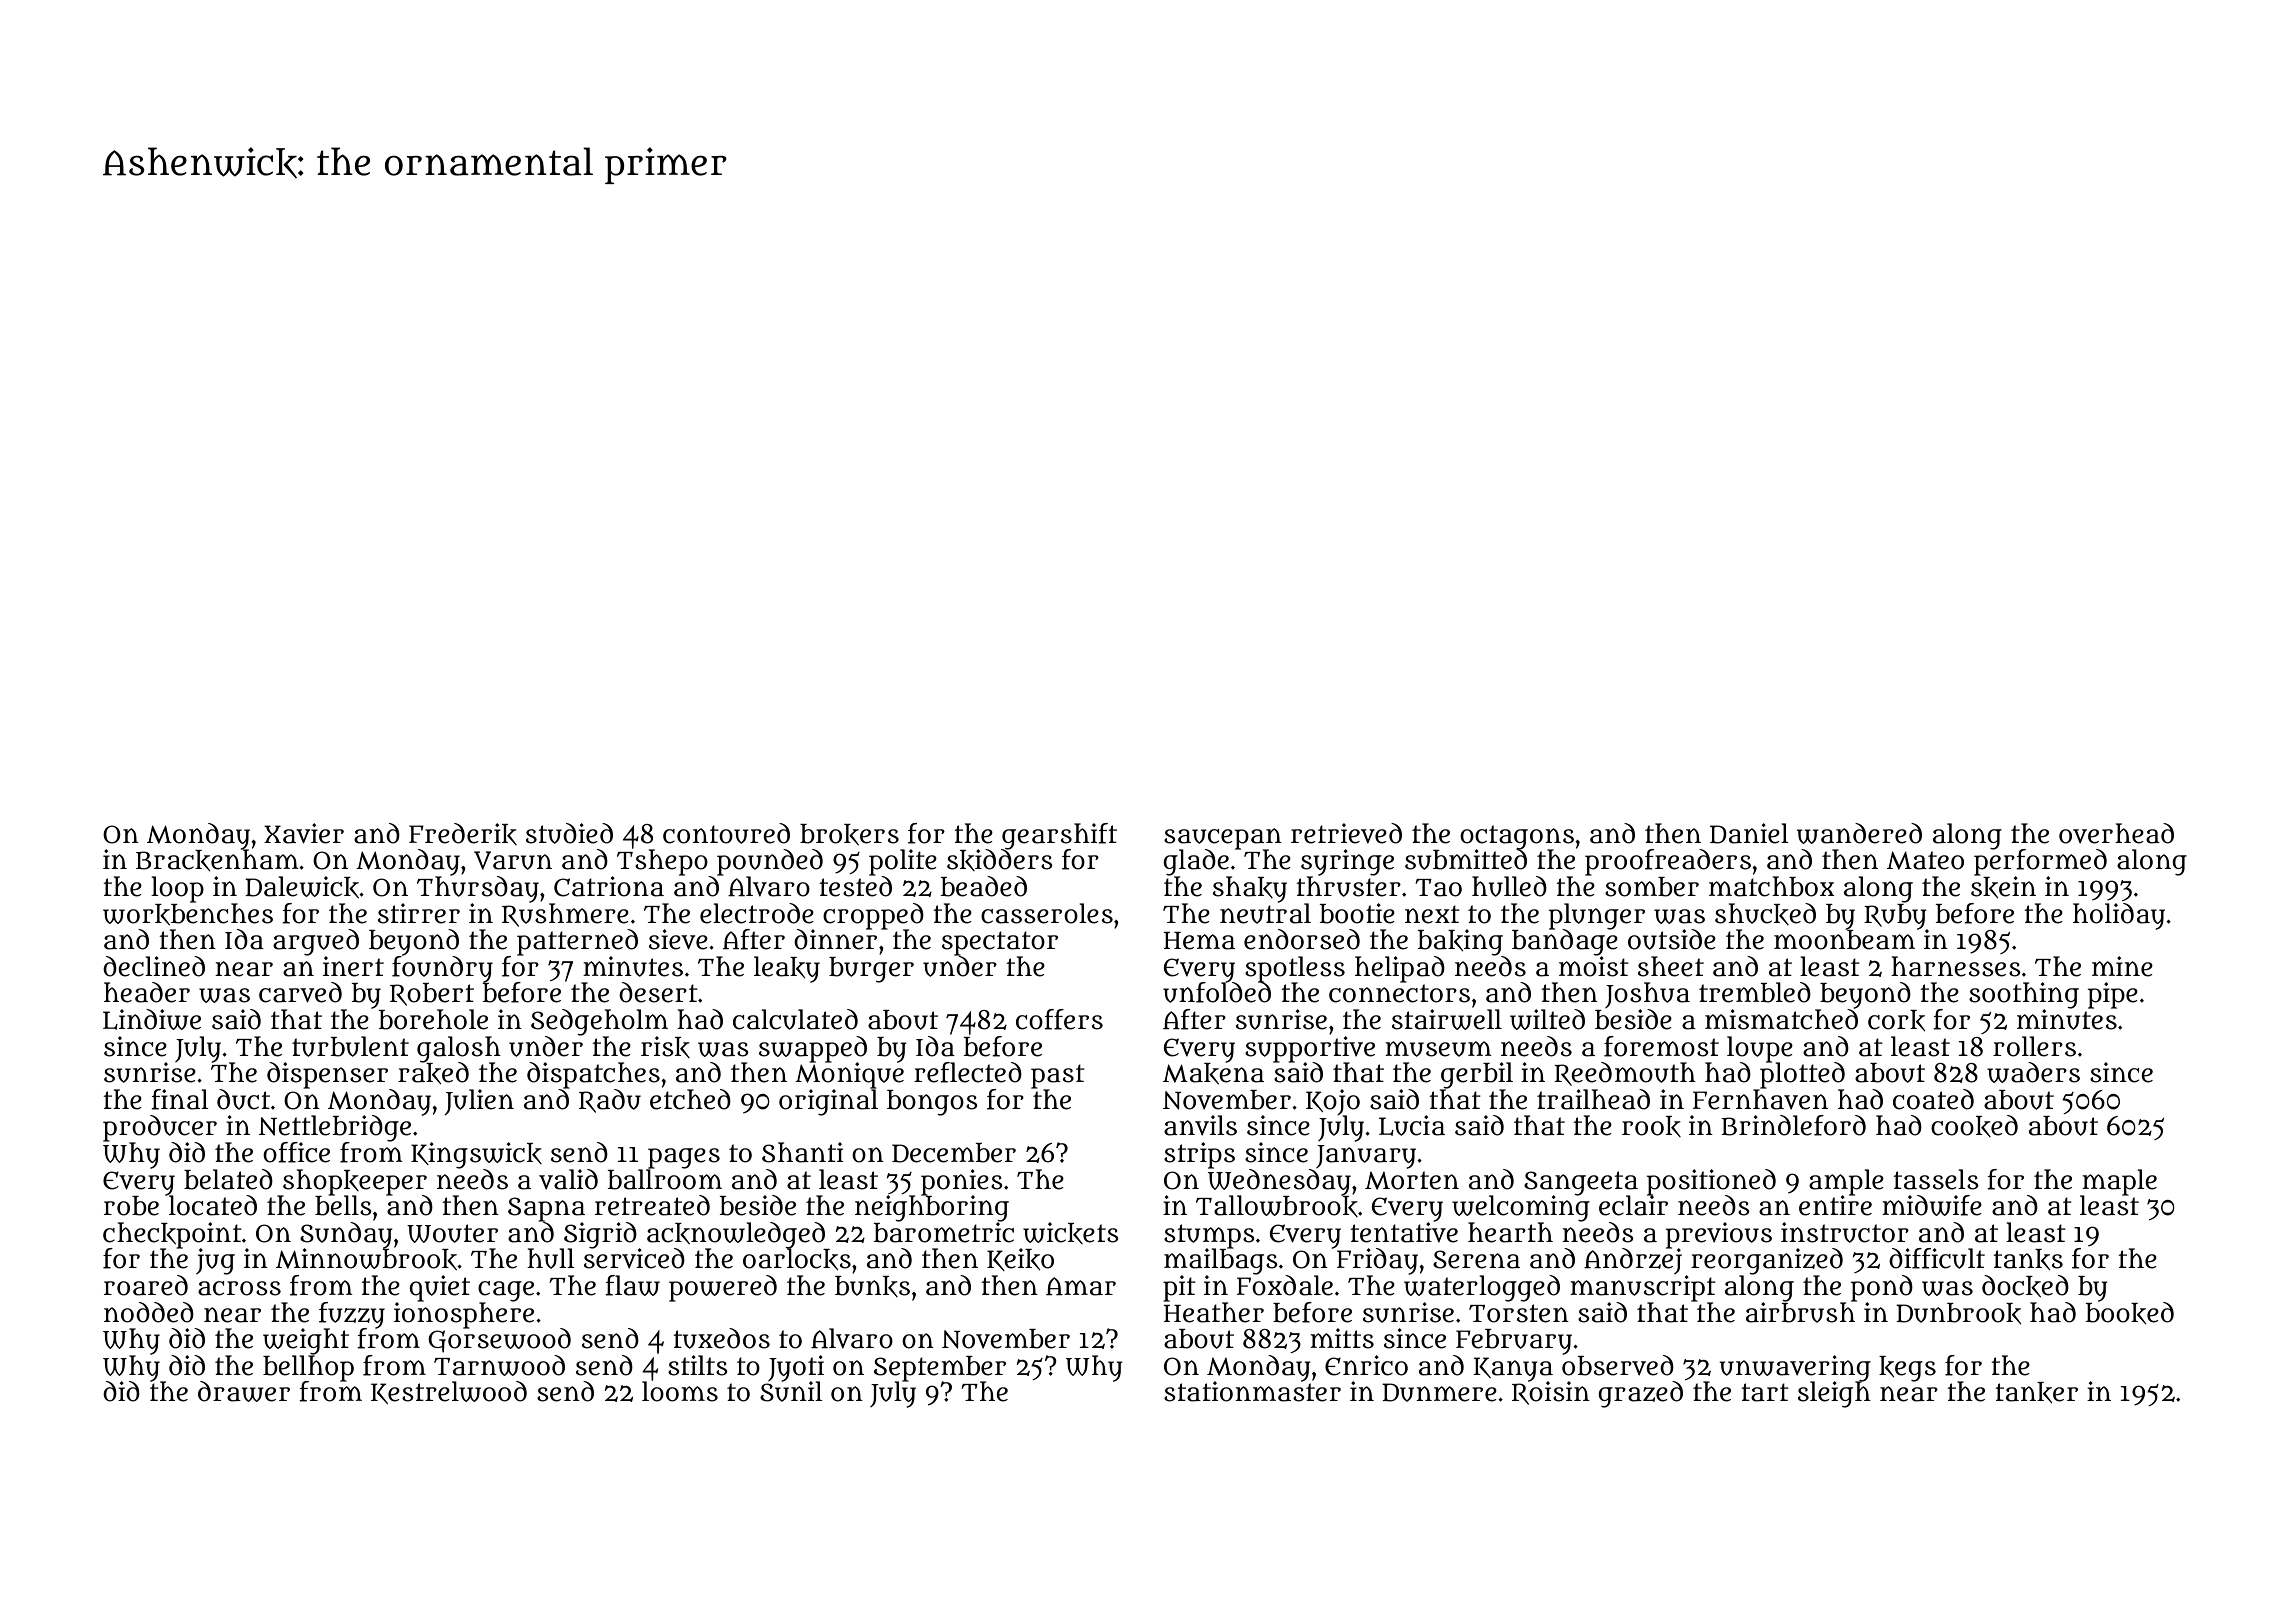  Describe the element at coordinates (346, 1235) in the screenshot. I see `Sunday` at that location.
